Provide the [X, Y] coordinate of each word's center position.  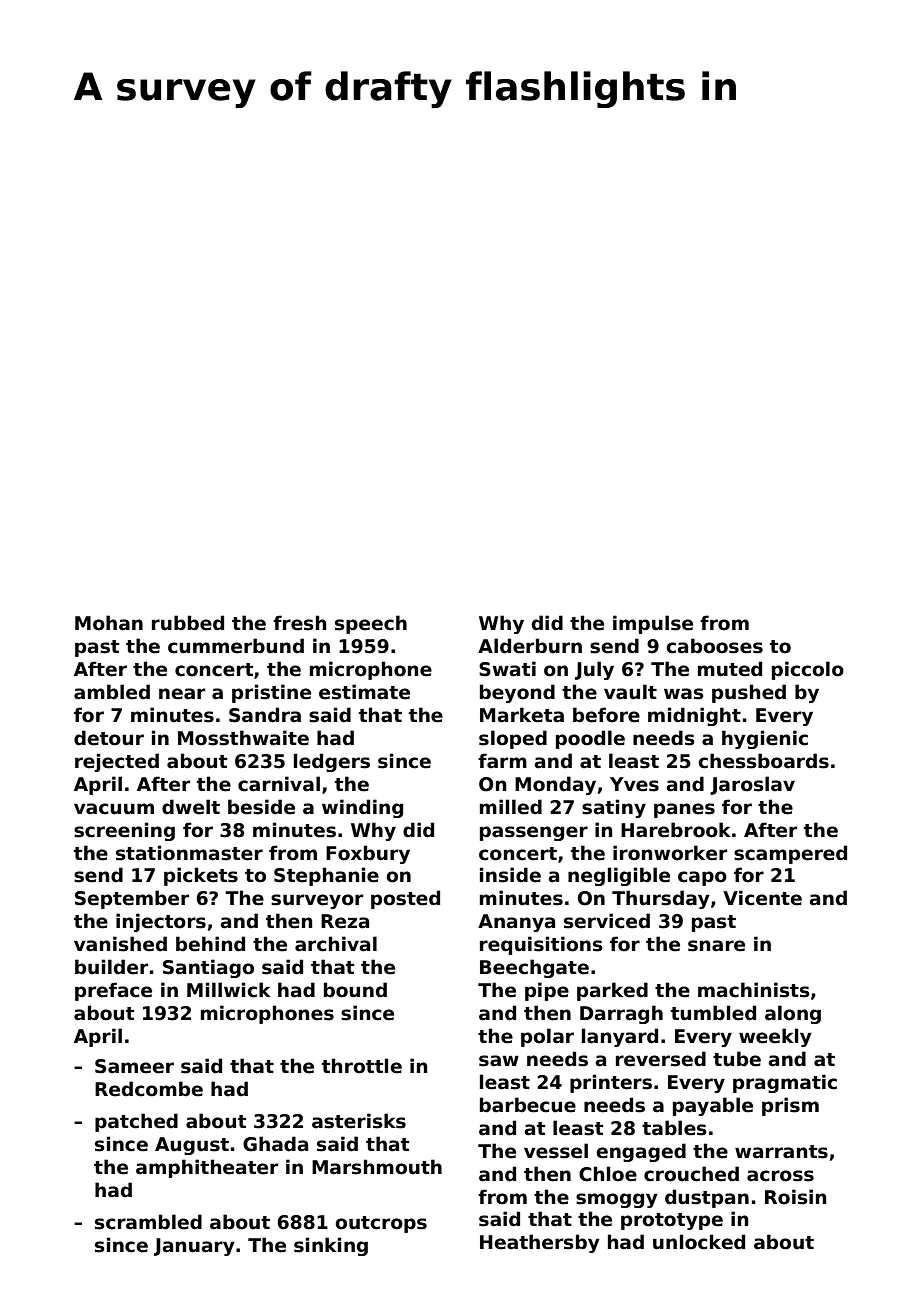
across [780, 1176]
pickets [201, 876]
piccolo [808, 670]
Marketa [522, 715]
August [192, 1146]
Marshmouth [377, 1167]
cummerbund [236, 646]
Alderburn [530, 646]
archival [336, 944]
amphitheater [207, 1168]
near [182, 694]
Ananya [516, 923]
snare [716, 946]
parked [612, 991]
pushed [749, 693]
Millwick [229, 990]
